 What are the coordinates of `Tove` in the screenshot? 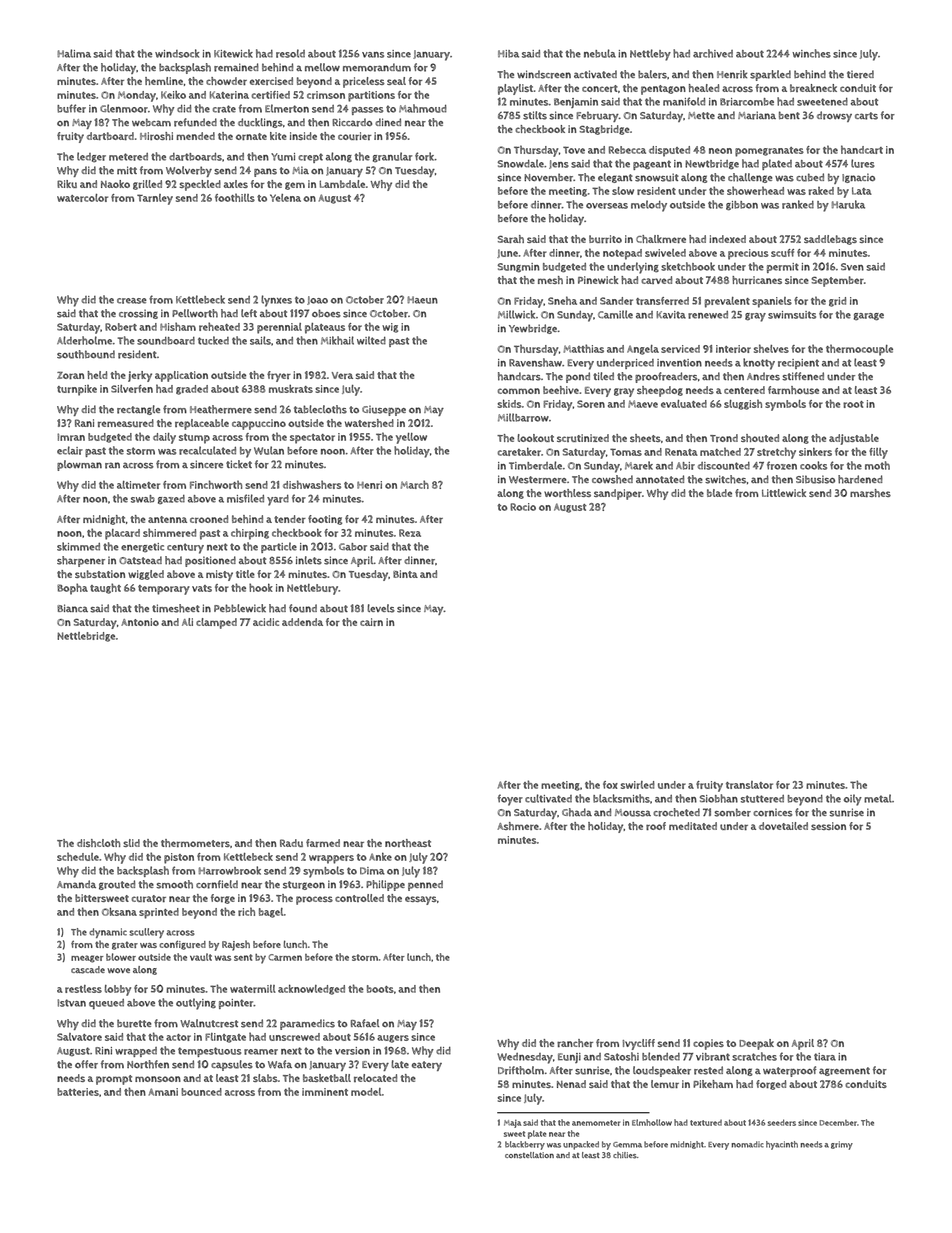 It's located at (574, 150).
